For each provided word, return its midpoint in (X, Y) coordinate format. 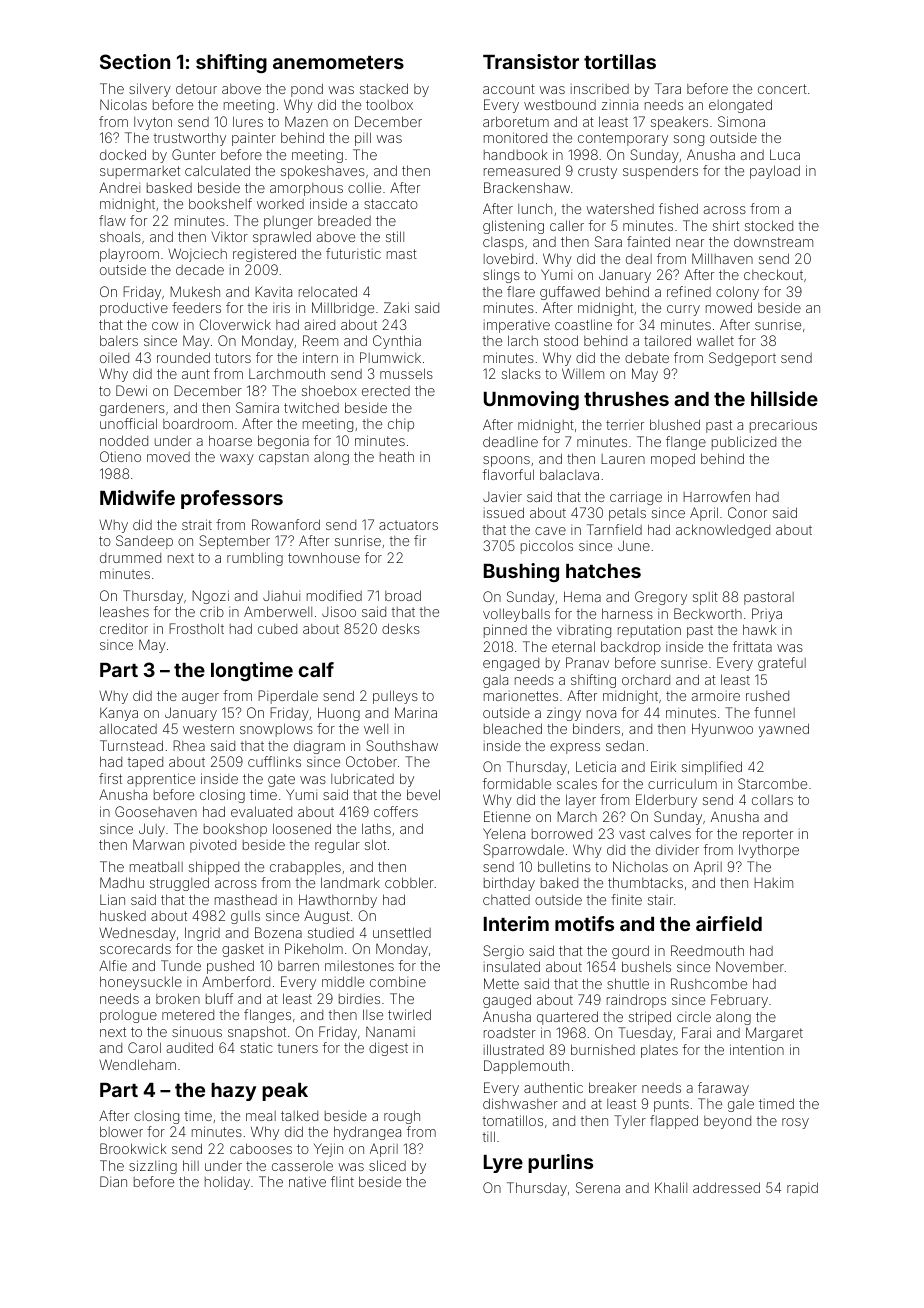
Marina (416, 712)
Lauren (623, 459)
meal (261, 1116)
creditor (124, 628)
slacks (521, 373)
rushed (767, 696)
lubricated (362, 778)
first (110, 778)
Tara (668, 88)
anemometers (338, 62)
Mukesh (195, 291)
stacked (384, 88)
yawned (784, 730)
